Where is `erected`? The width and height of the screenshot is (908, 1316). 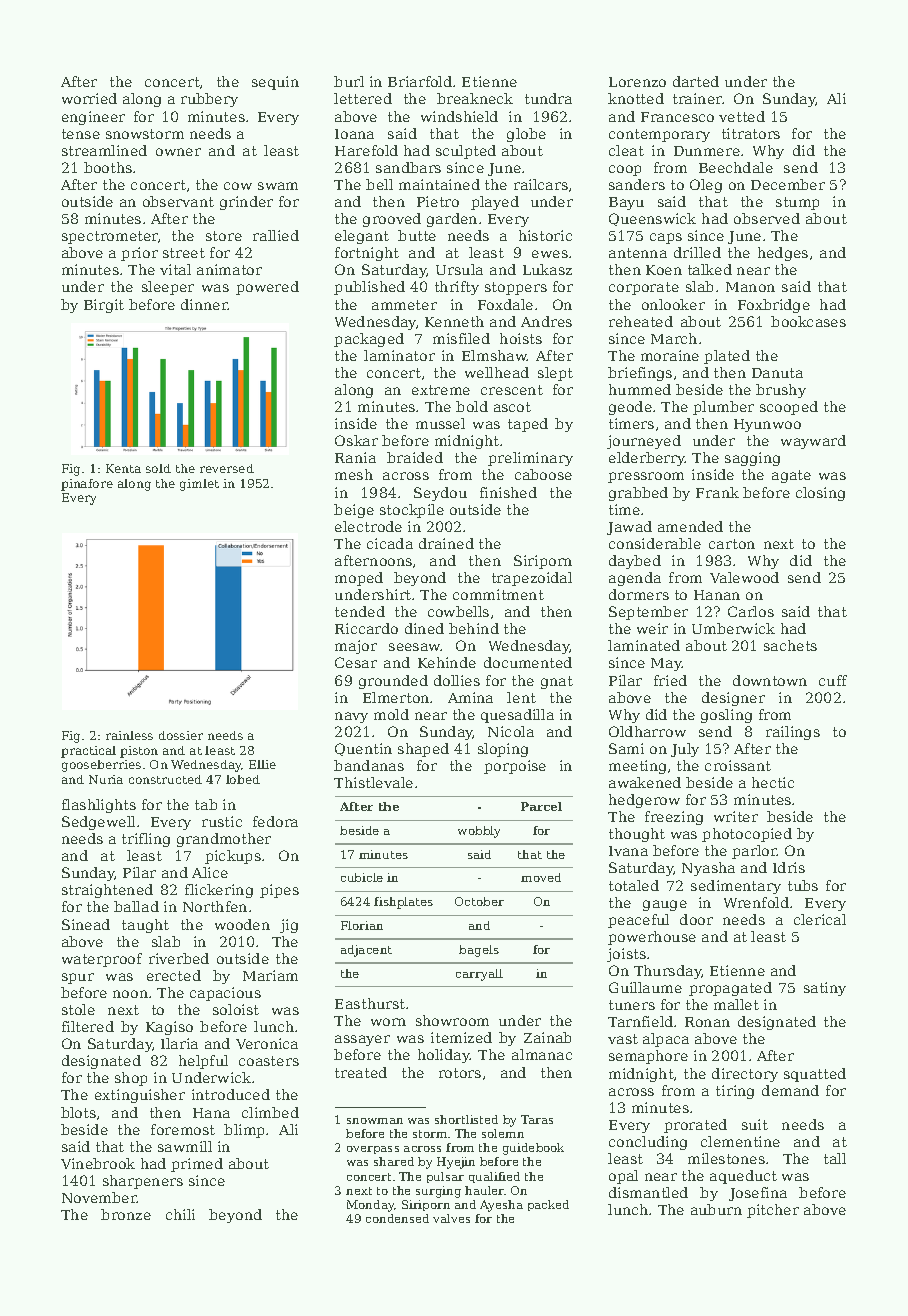 erected is located at coordinates (174, 975).
